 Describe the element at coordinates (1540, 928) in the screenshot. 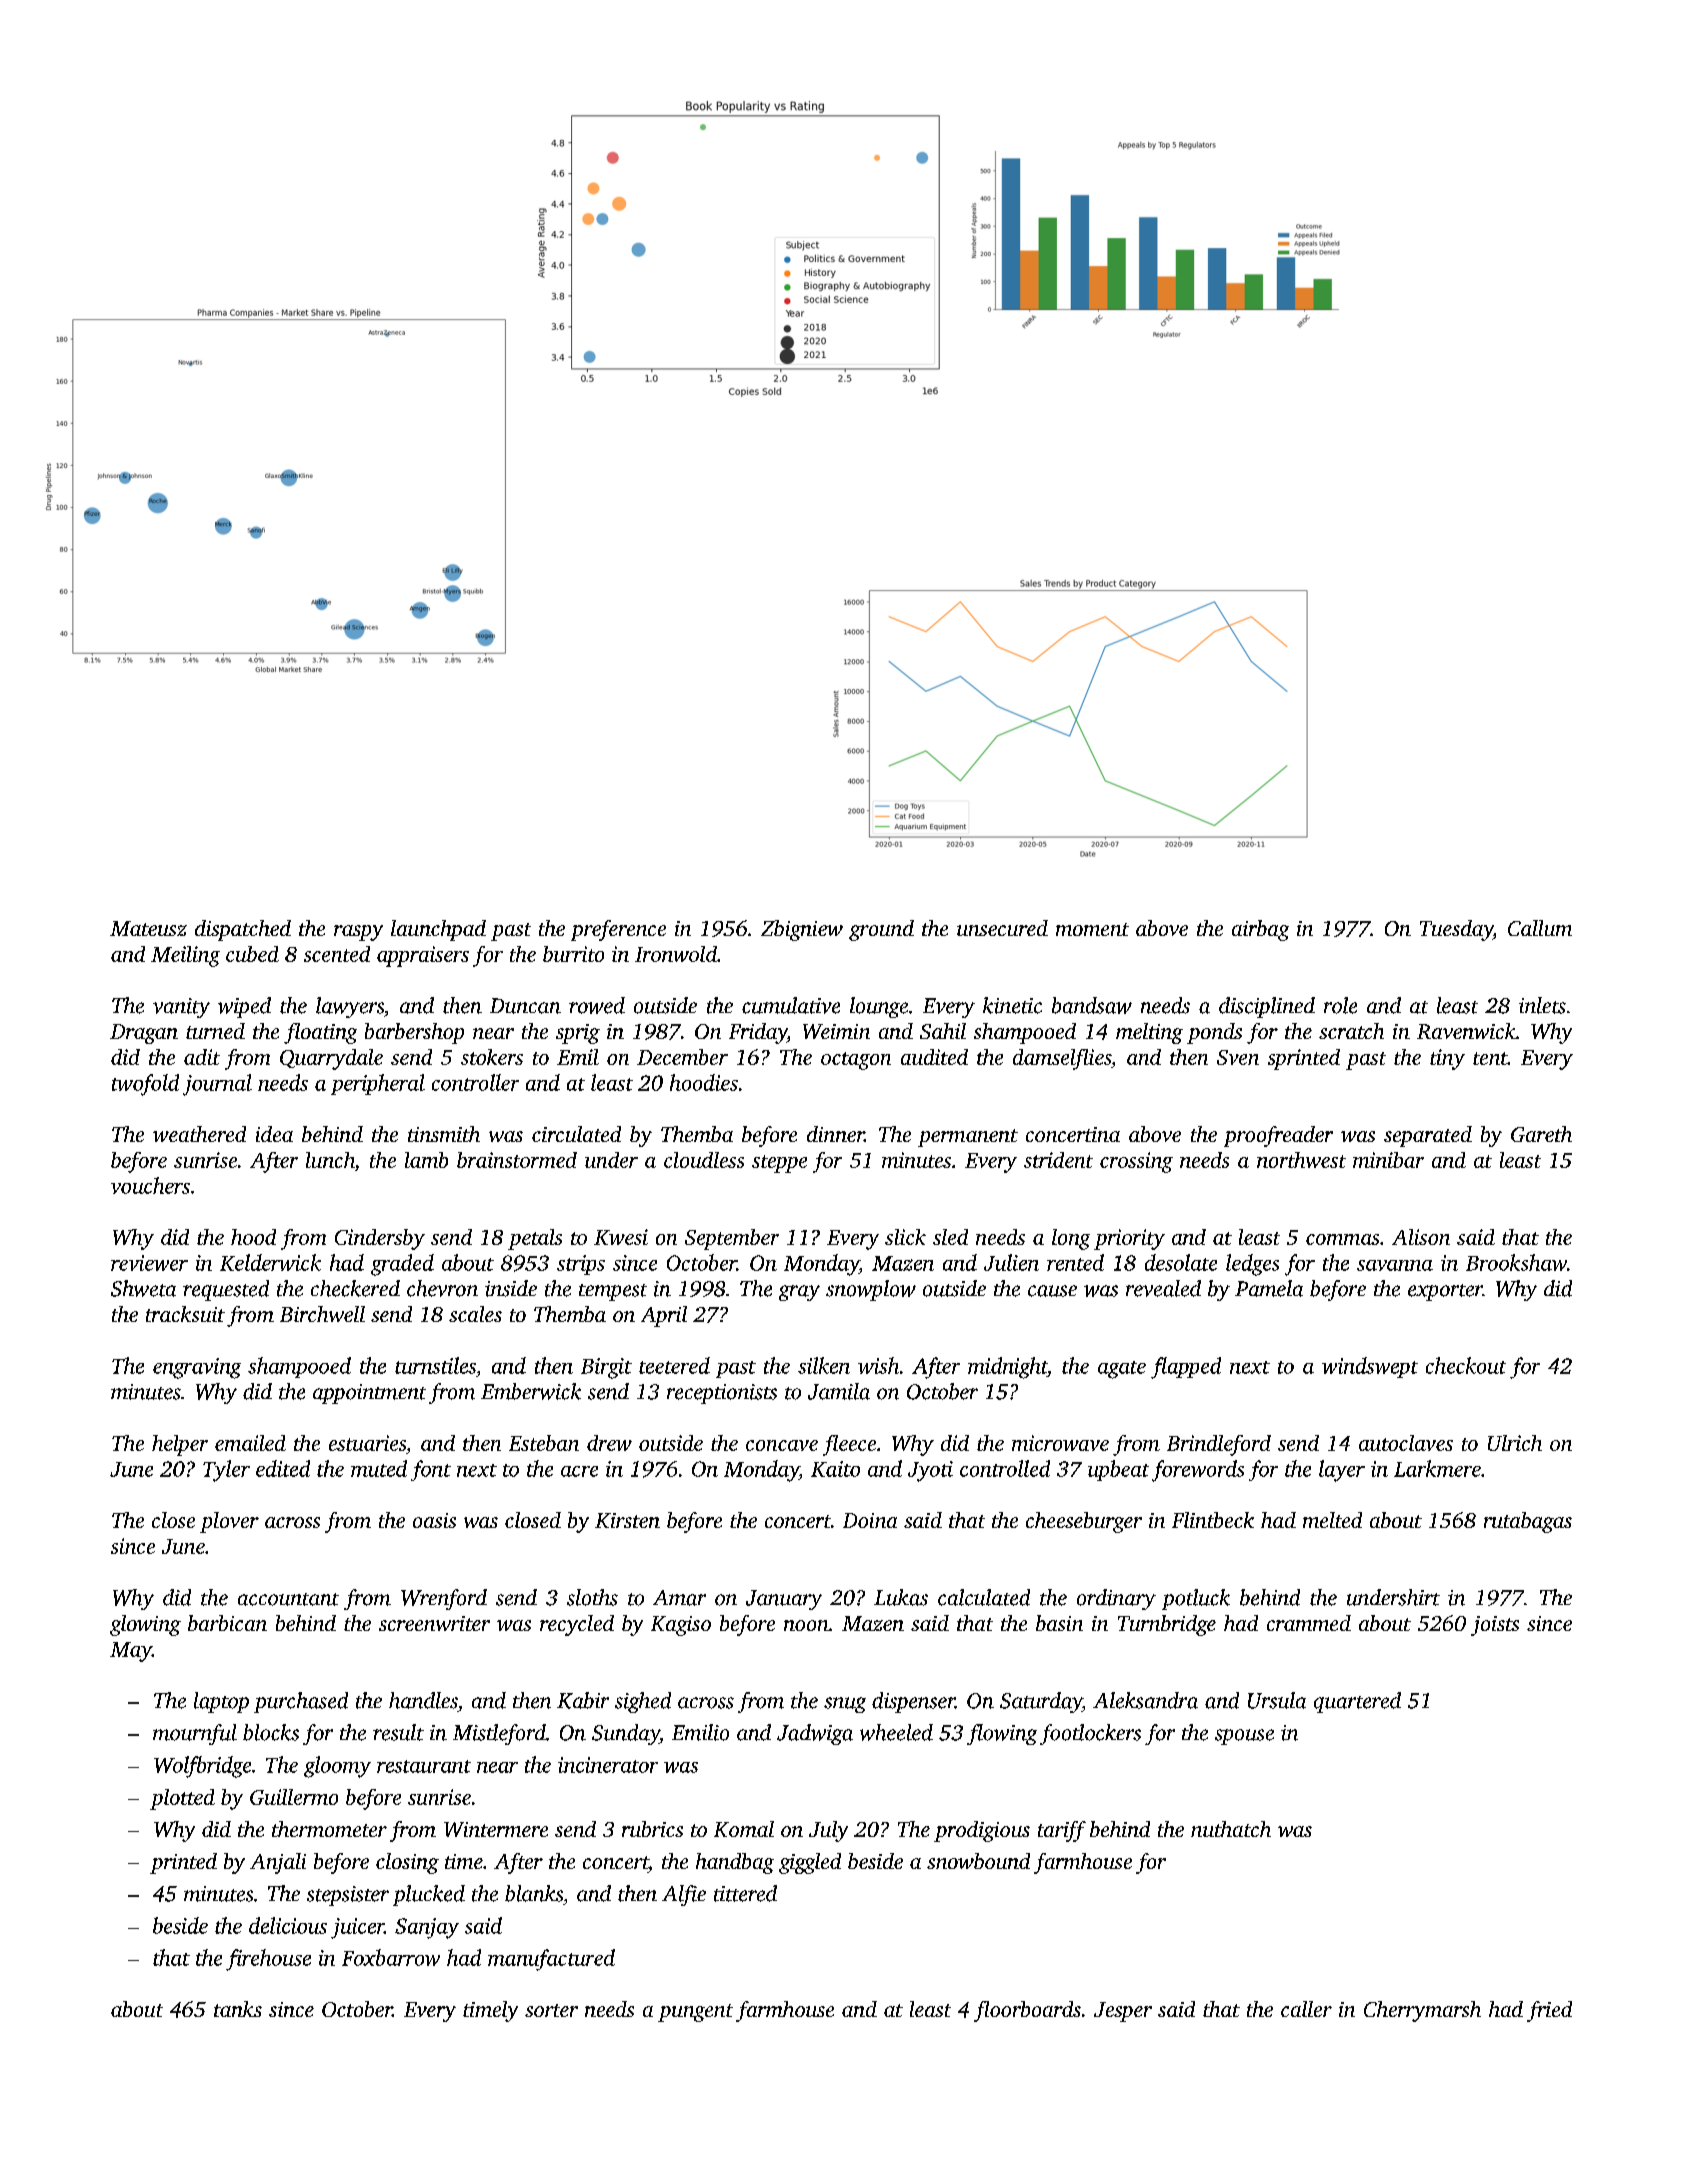

I see `Callum` at that location.
